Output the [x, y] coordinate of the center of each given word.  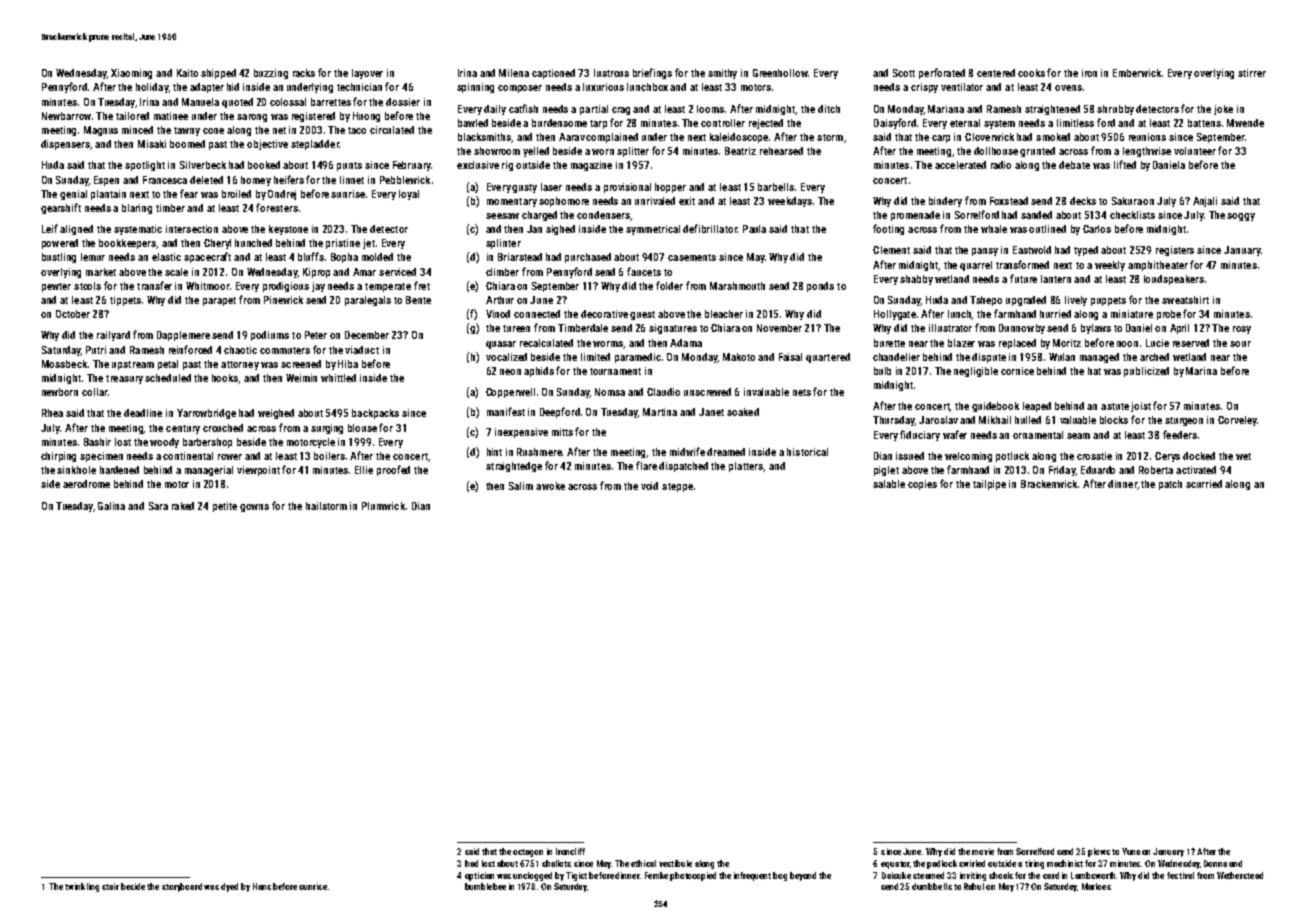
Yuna [1131, 851]
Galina [111, 506]
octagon [528, 853]
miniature [1132, 314]
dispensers [65, 145]
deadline [143, 413]
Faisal [790, 357]
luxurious [603, 87]
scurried [1204, 484]
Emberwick [1137, 73]
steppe [677, 487]
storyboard [182, 887]
